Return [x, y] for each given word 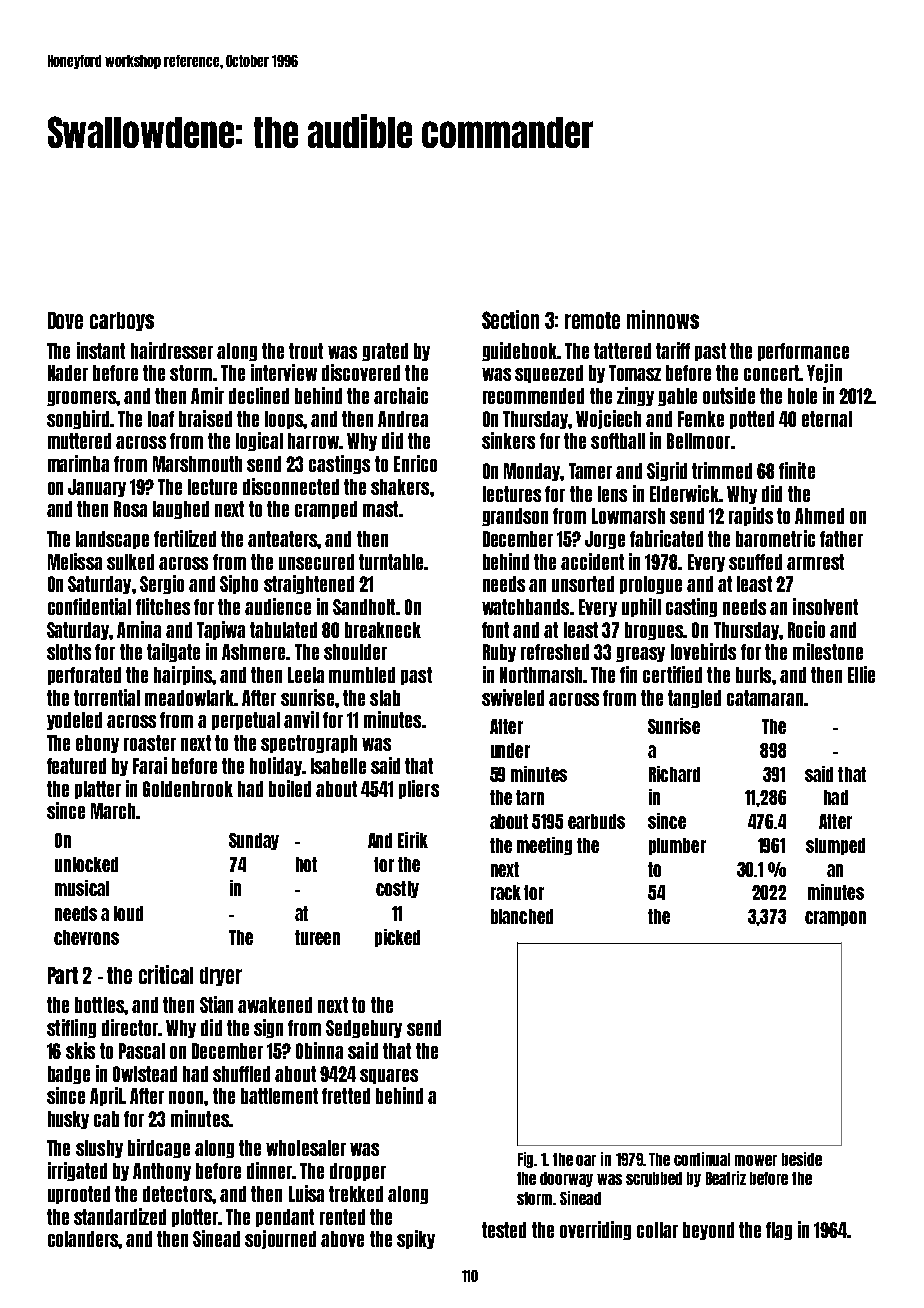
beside [802, 1159]
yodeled [74, 721]
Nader [68, 373]
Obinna [319, 1050]
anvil [301, 719]
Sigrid [667, 471]
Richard [674, 774]
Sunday [254, 841]
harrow [313, 441]
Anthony [162, 1172]
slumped [835, 846]
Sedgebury [364, 1029]
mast [380, 509]
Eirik [413, 840]
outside [729, 395]
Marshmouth [197, 464]
